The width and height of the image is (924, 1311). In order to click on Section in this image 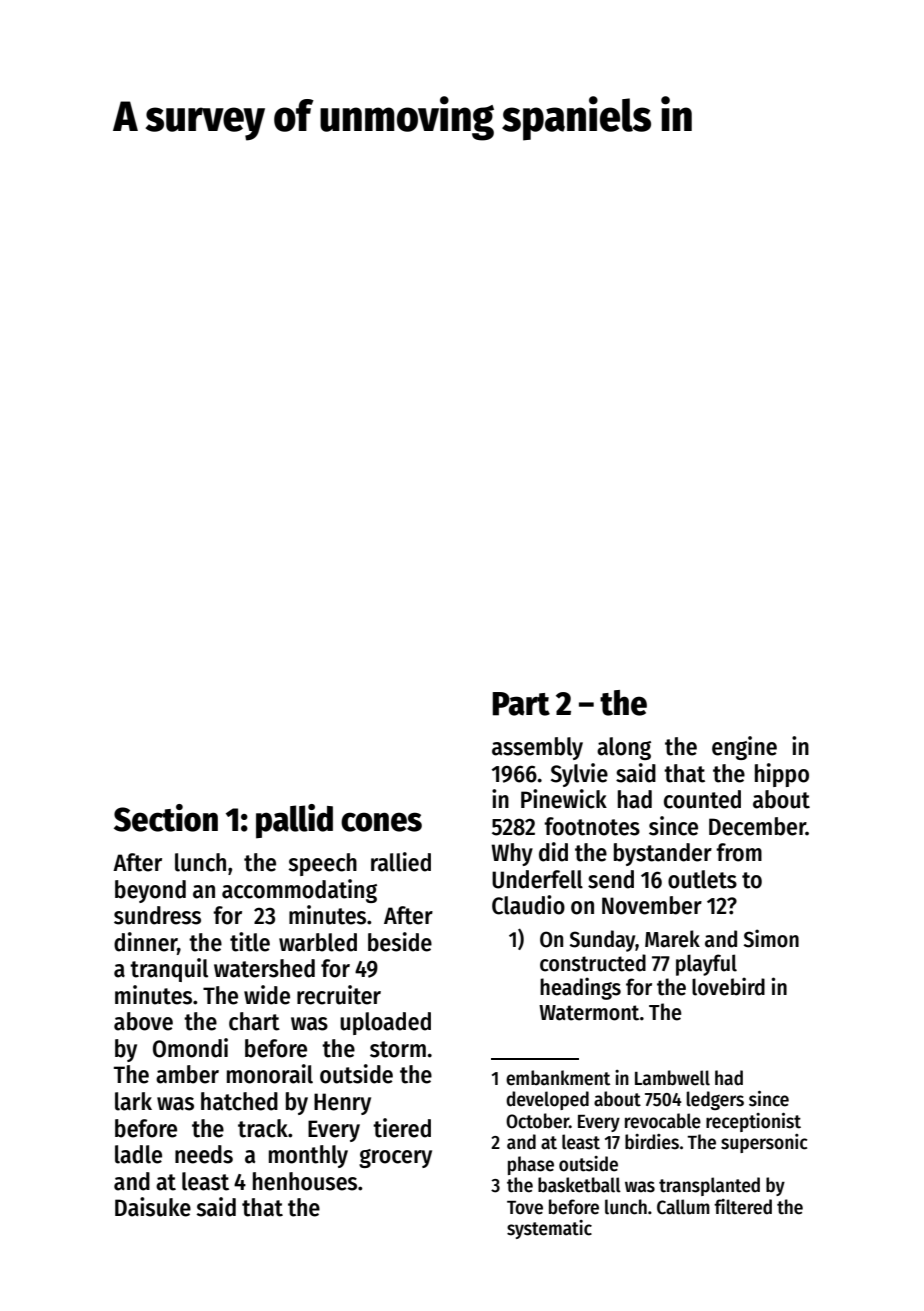, I will do `click(166, 818)`.
